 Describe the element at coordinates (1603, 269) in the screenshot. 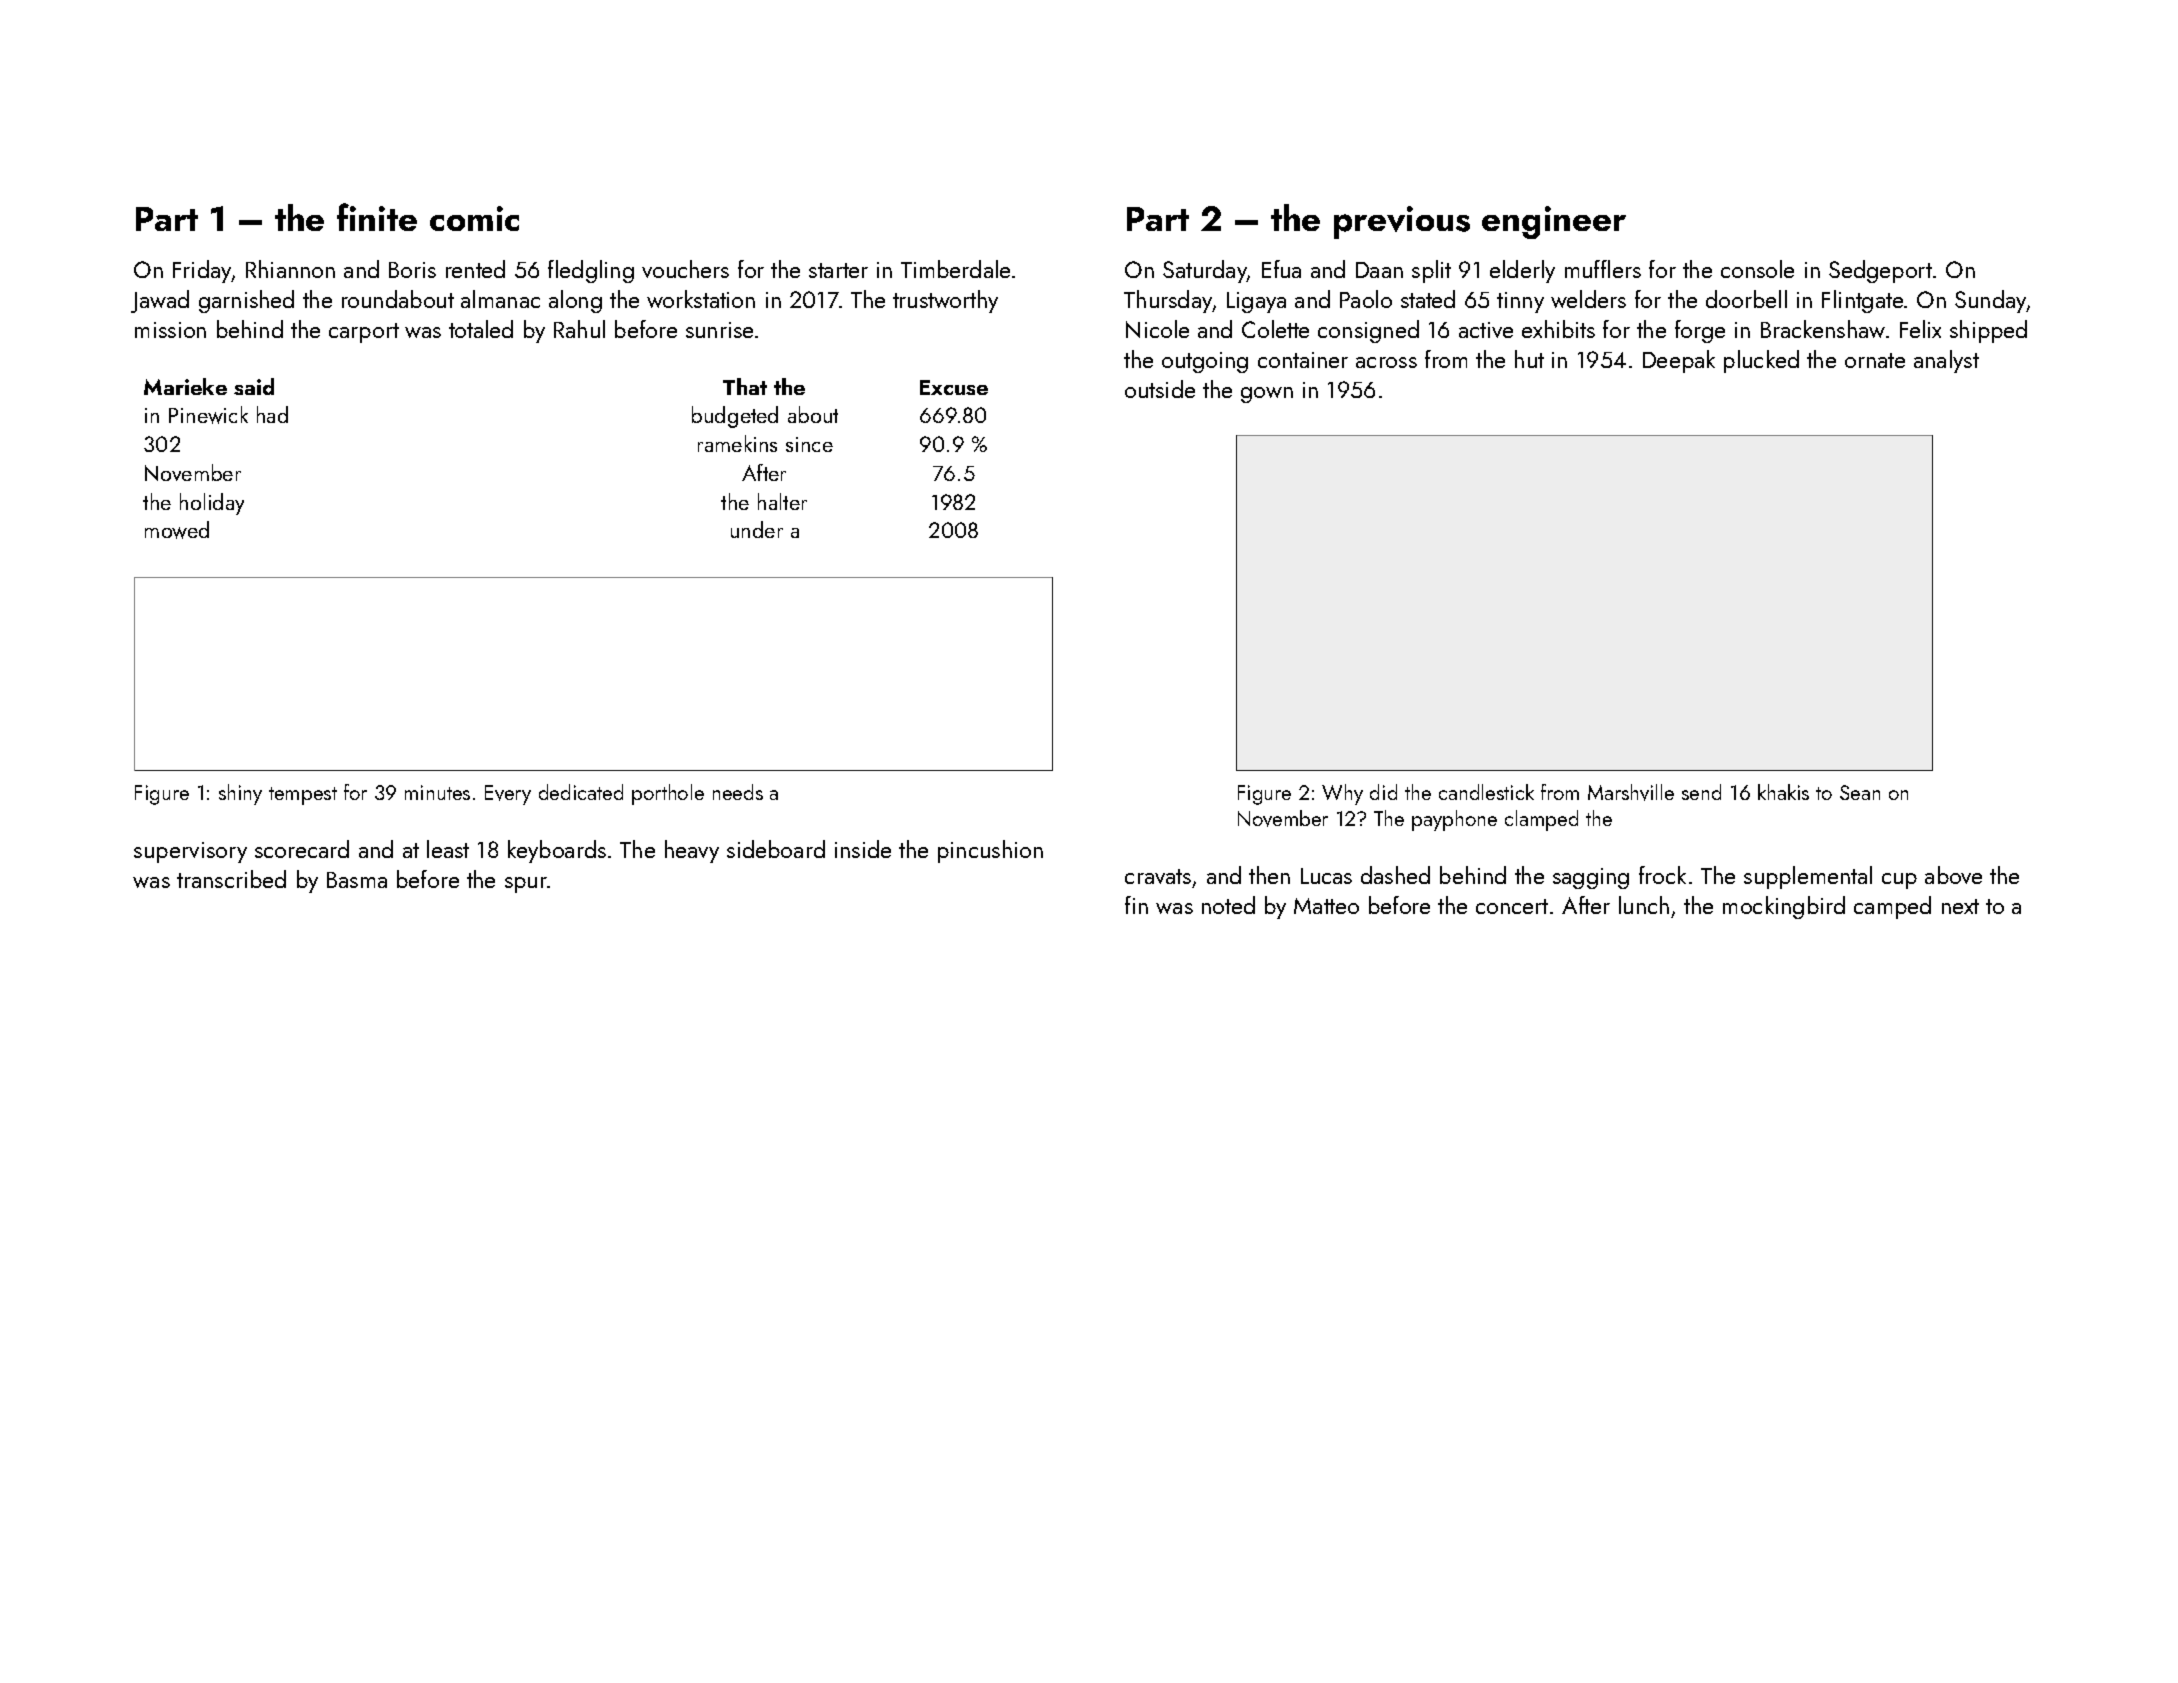

I see `mufflers` at that location.
